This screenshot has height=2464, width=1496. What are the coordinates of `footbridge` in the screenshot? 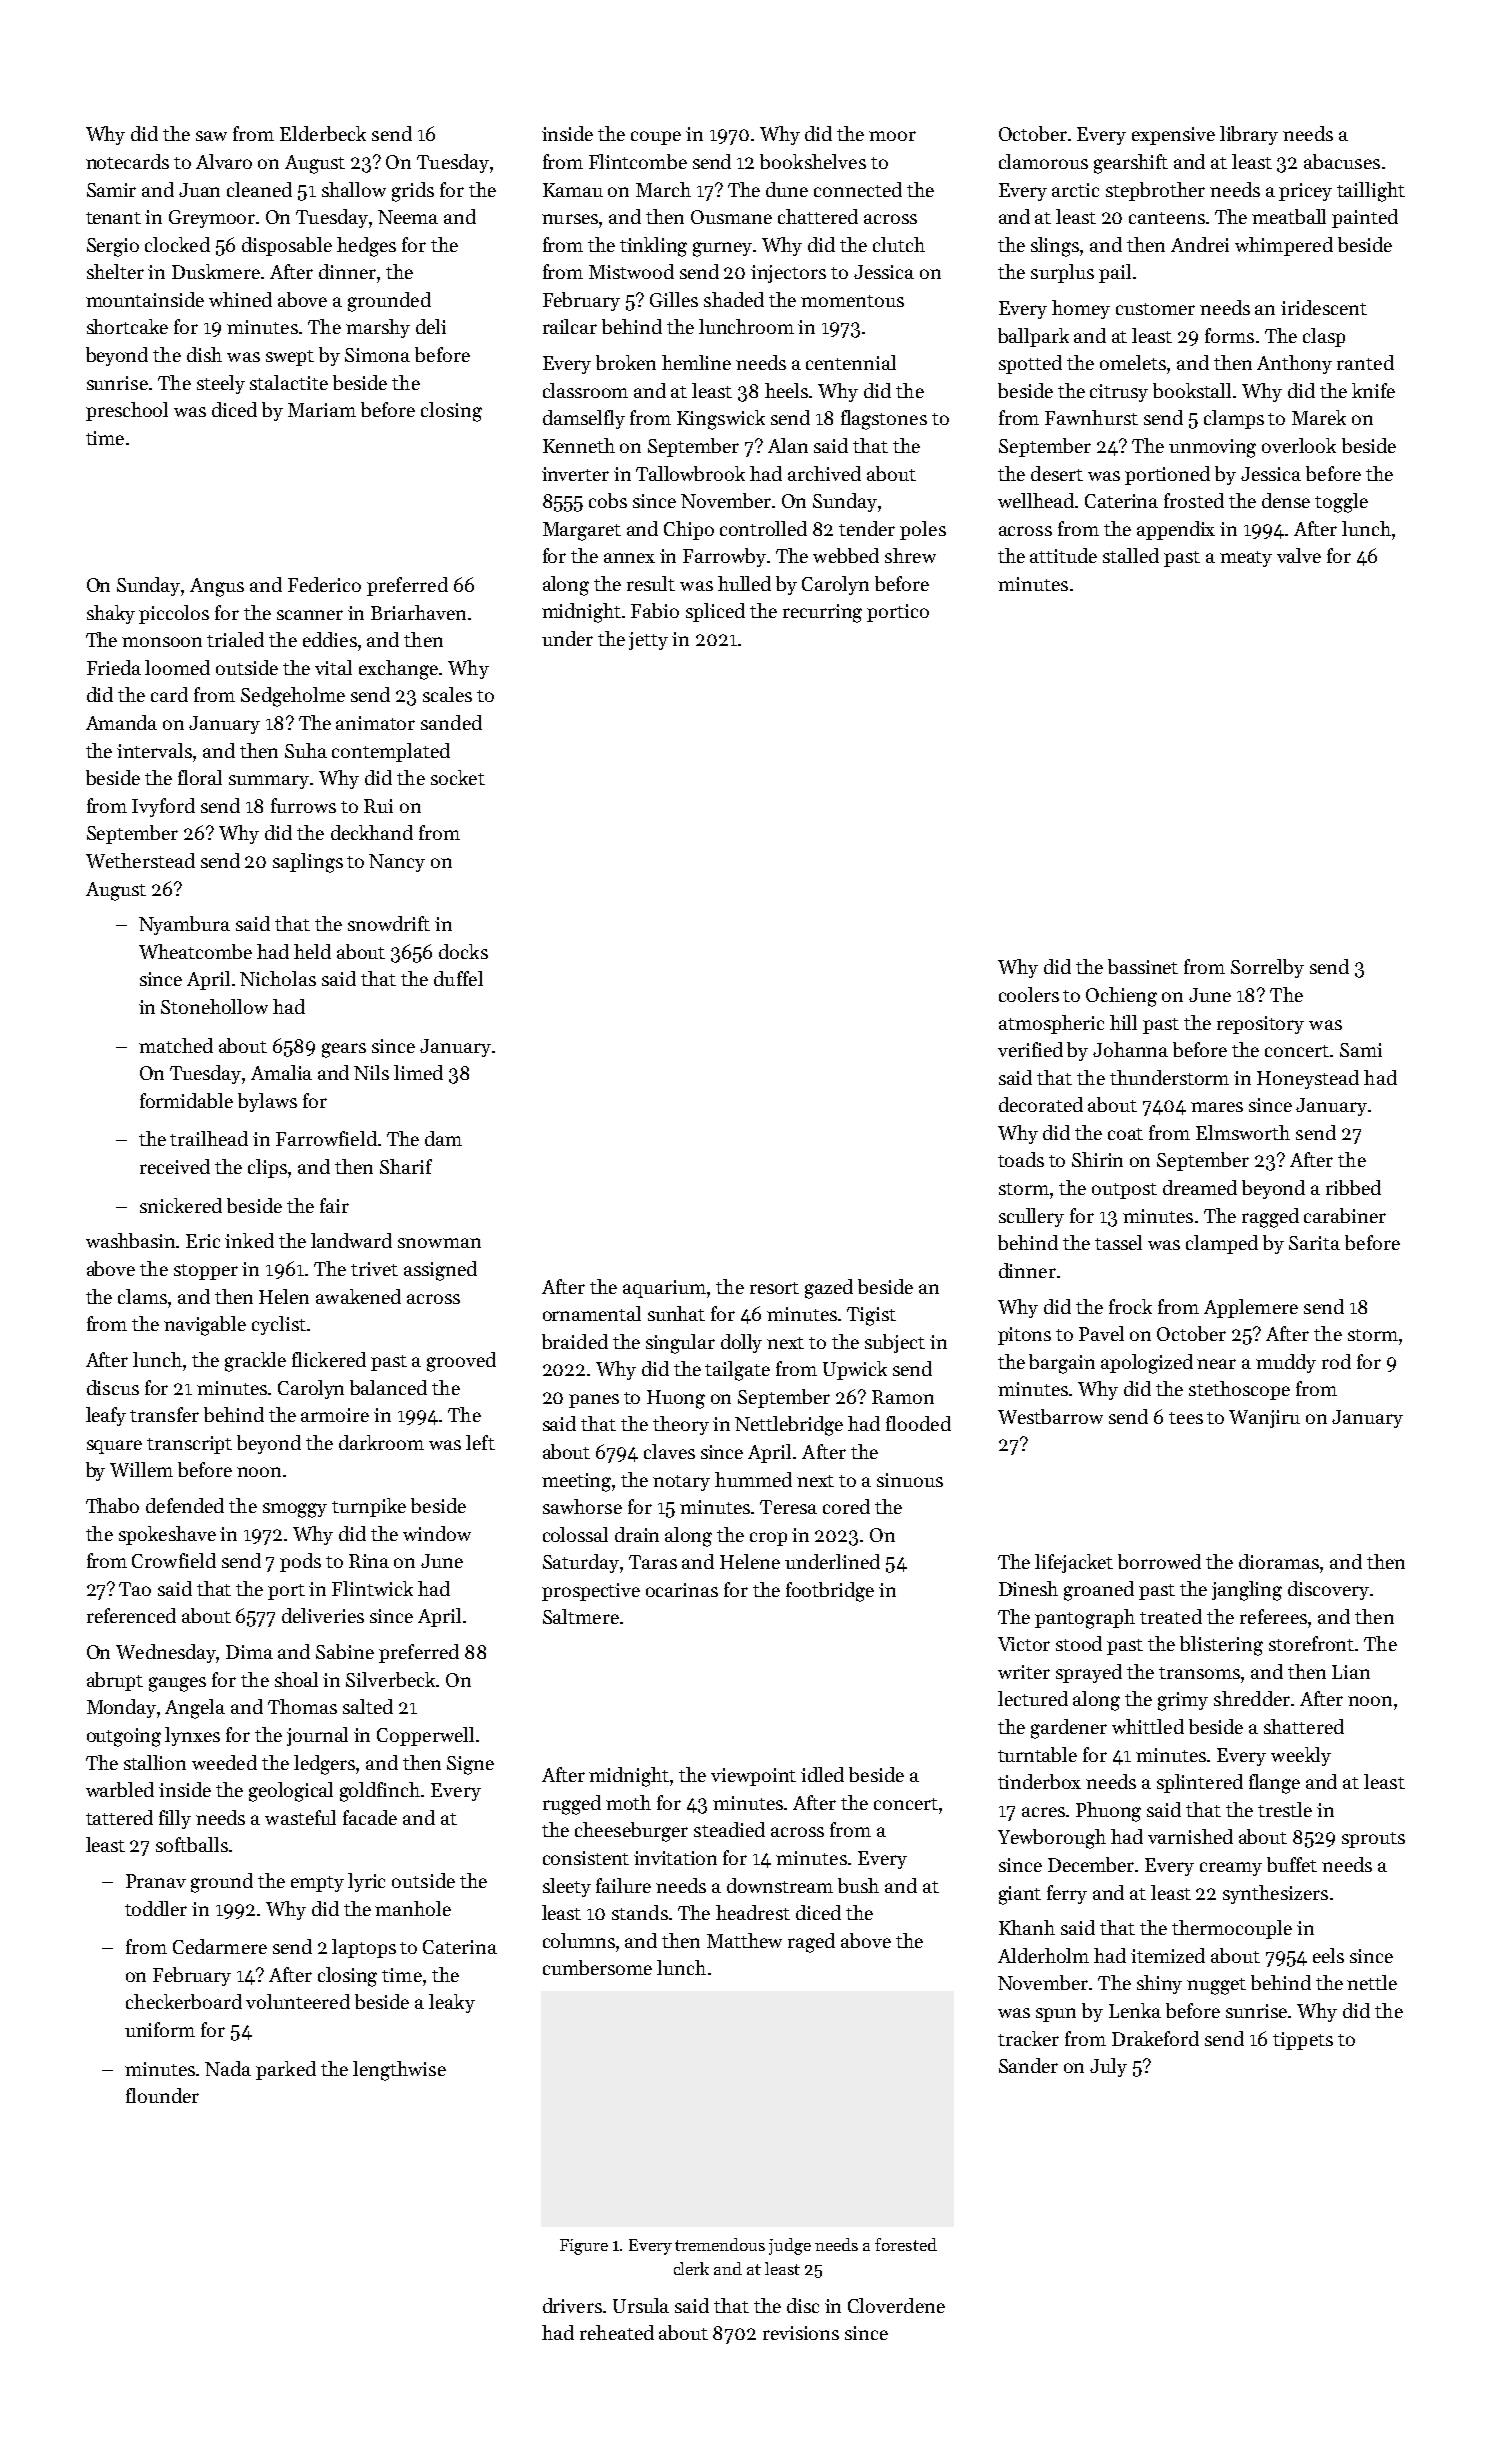 It's located at (830, 1592).
